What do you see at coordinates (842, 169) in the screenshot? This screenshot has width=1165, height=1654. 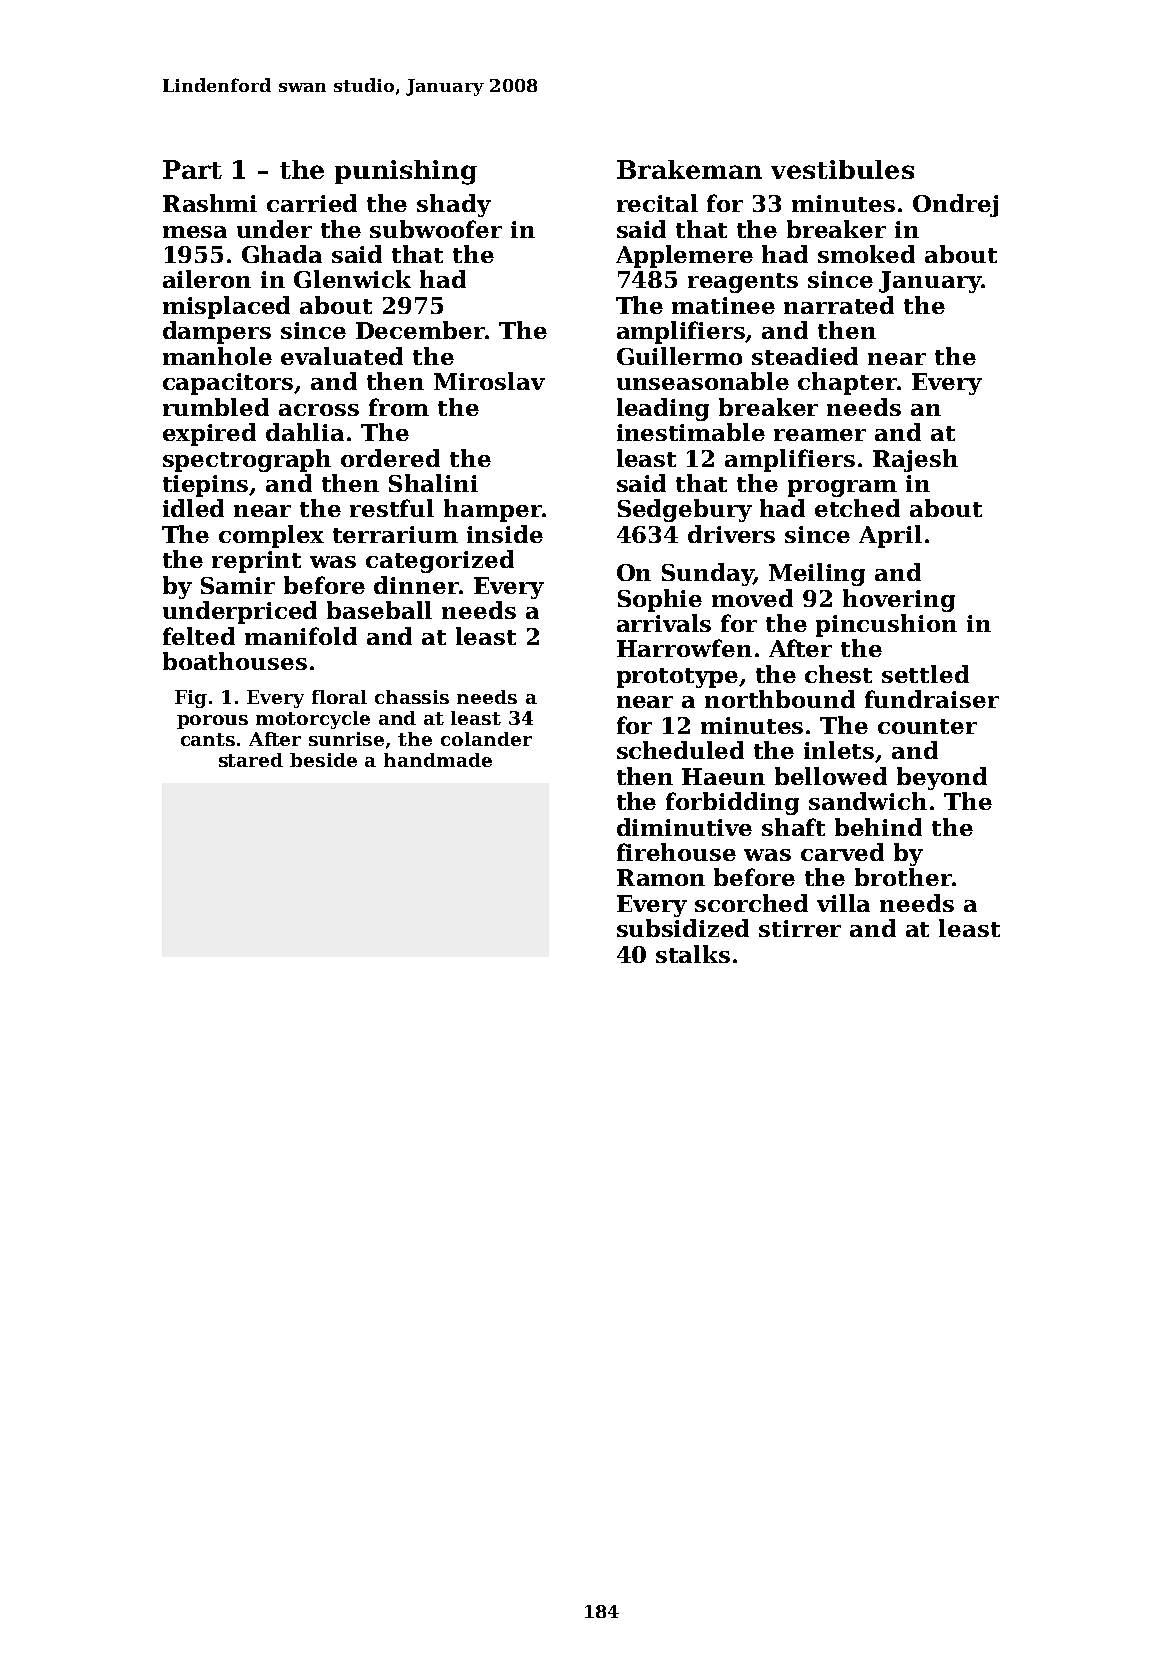 I see `vestibules` at bounding box center [842, 169].
